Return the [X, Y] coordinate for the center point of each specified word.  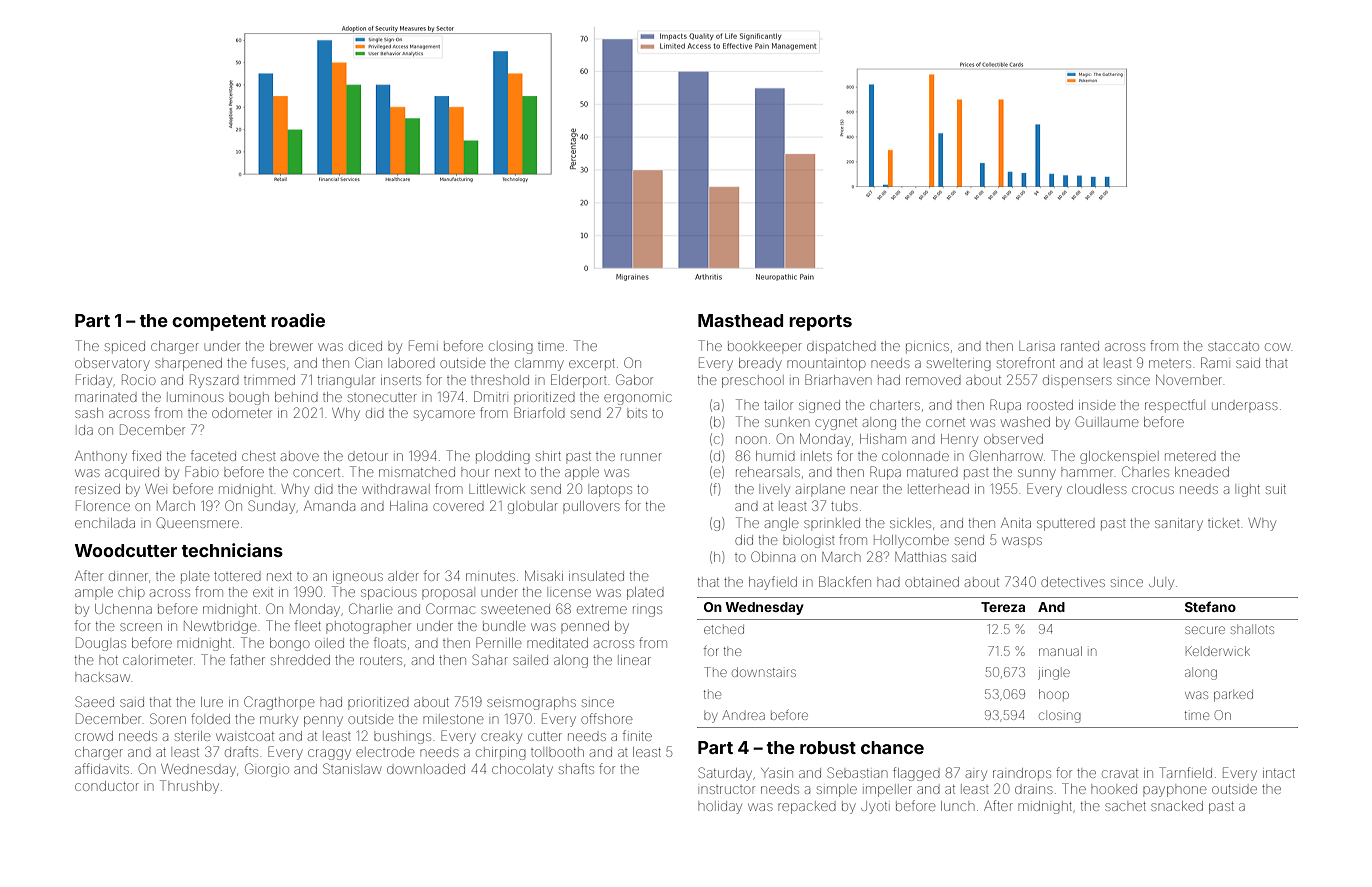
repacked [807, 807]
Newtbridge [220, 627]
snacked [1177, 806]
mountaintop [826, 365]
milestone [453, 719]
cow [1277, 347]
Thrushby [189, 787]
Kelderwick [1218, 651]
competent [219, 323]
